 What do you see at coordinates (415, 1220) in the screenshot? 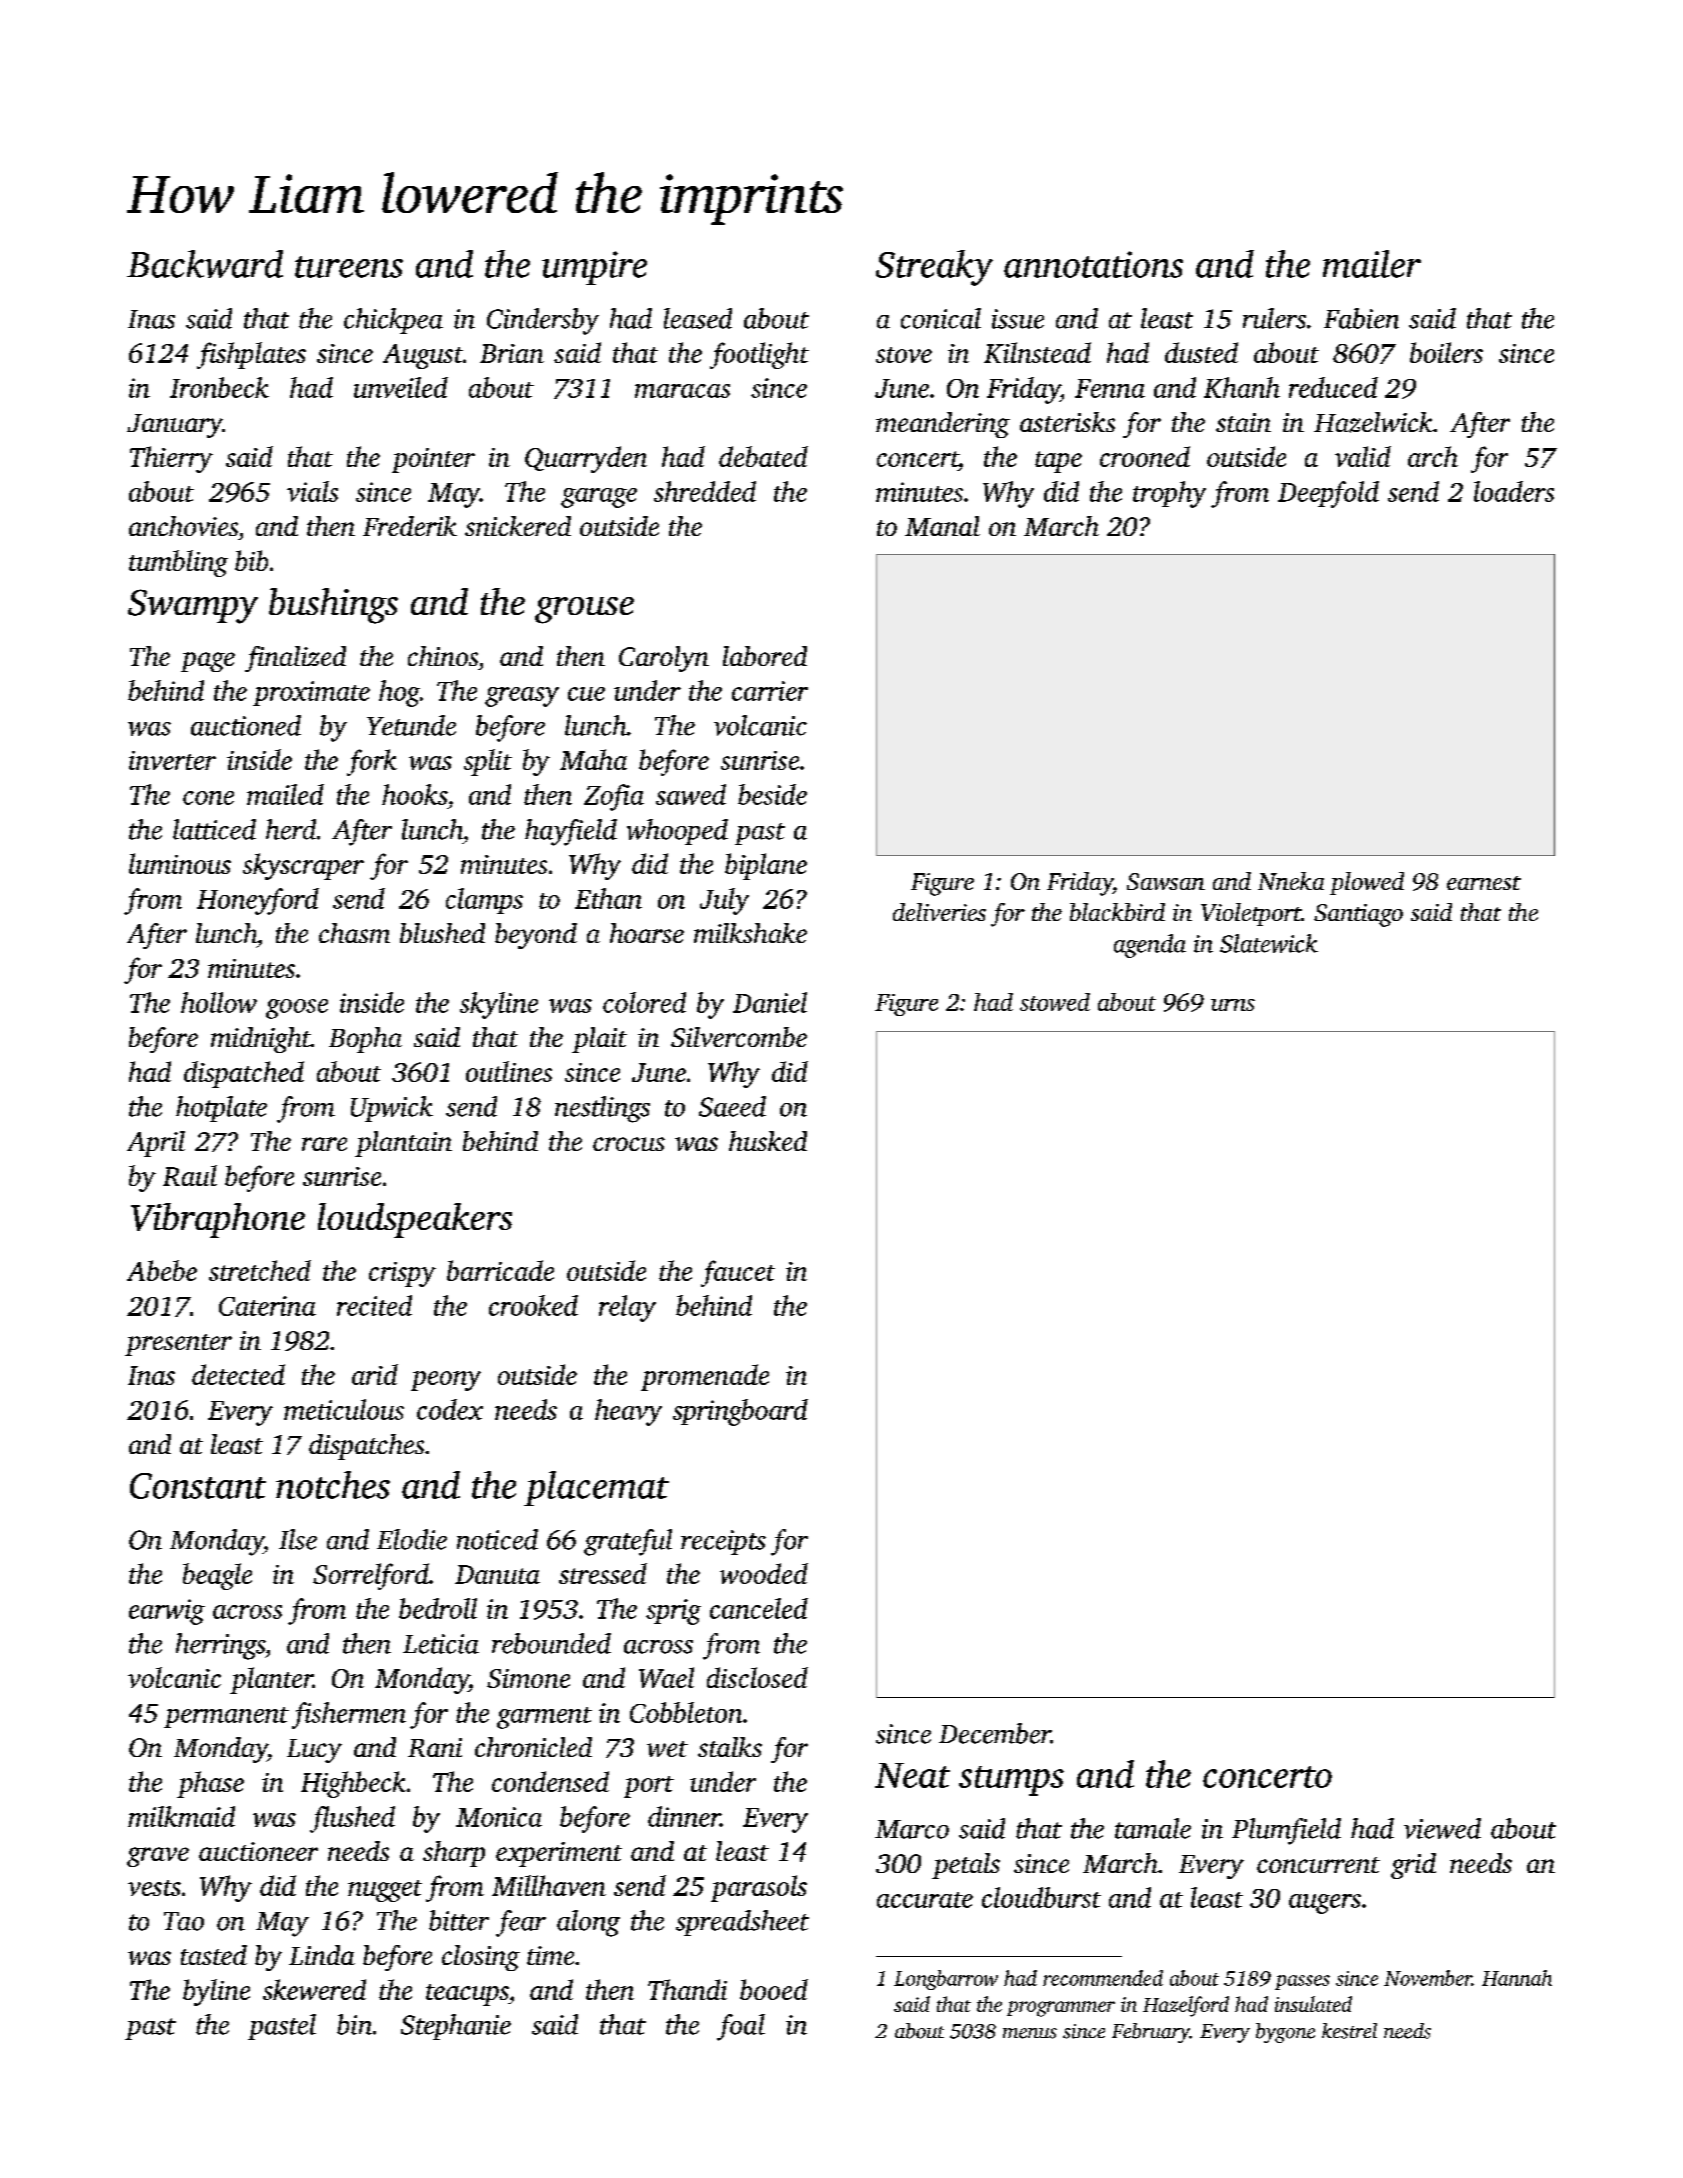
I see `loudspeakers` at bounding box center [415, 1220].
